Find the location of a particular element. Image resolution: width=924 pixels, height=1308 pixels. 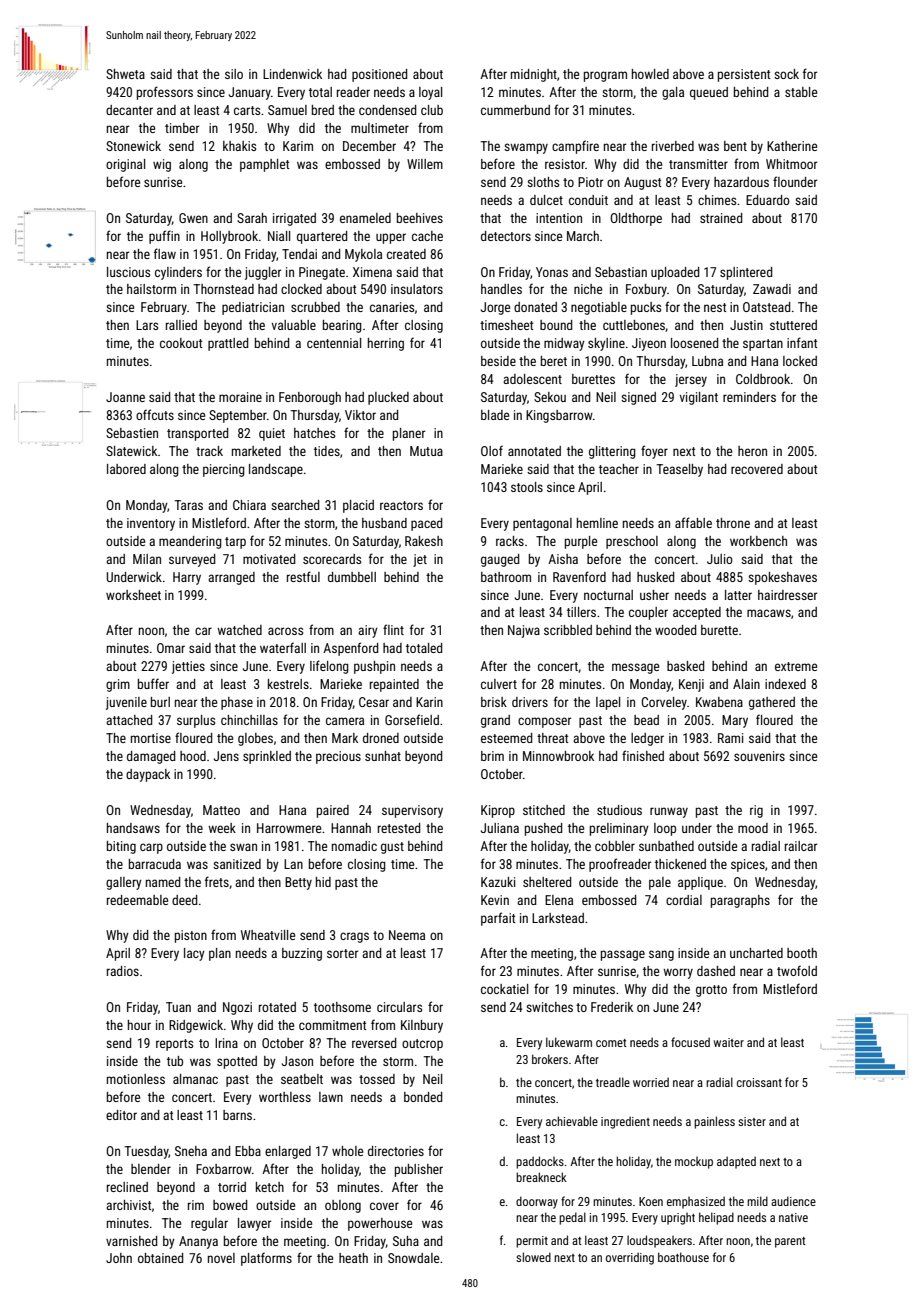

crags is located at coordinates (354, 937).
